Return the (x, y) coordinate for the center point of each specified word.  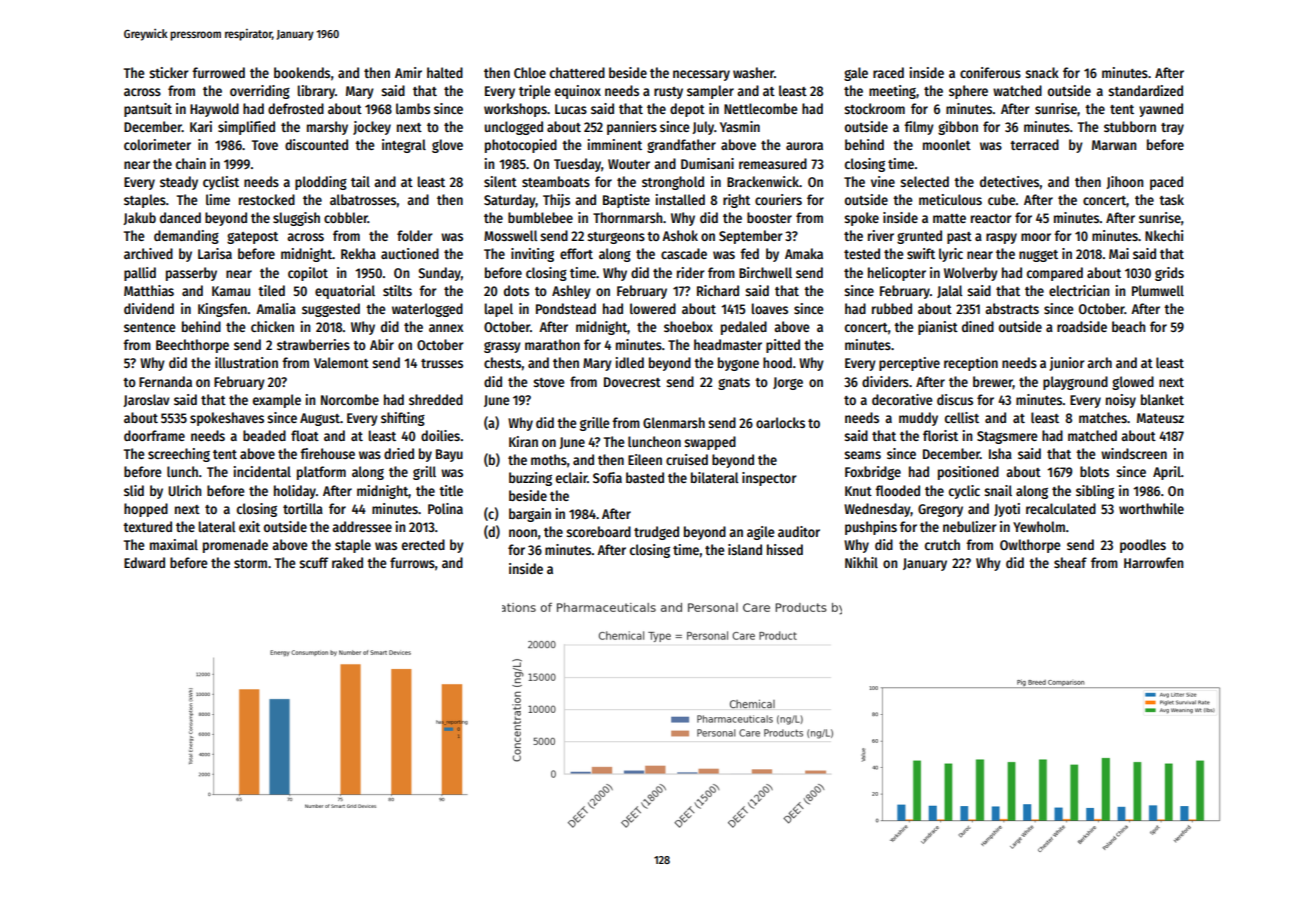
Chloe (530, 72)
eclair (571, 477)
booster (769, 217)
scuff (313, 562)
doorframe (154, 435)
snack (1042, 72)
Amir (408, 72)
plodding (321, 183)
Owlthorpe (1030, 546)
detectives (1009, 181)
